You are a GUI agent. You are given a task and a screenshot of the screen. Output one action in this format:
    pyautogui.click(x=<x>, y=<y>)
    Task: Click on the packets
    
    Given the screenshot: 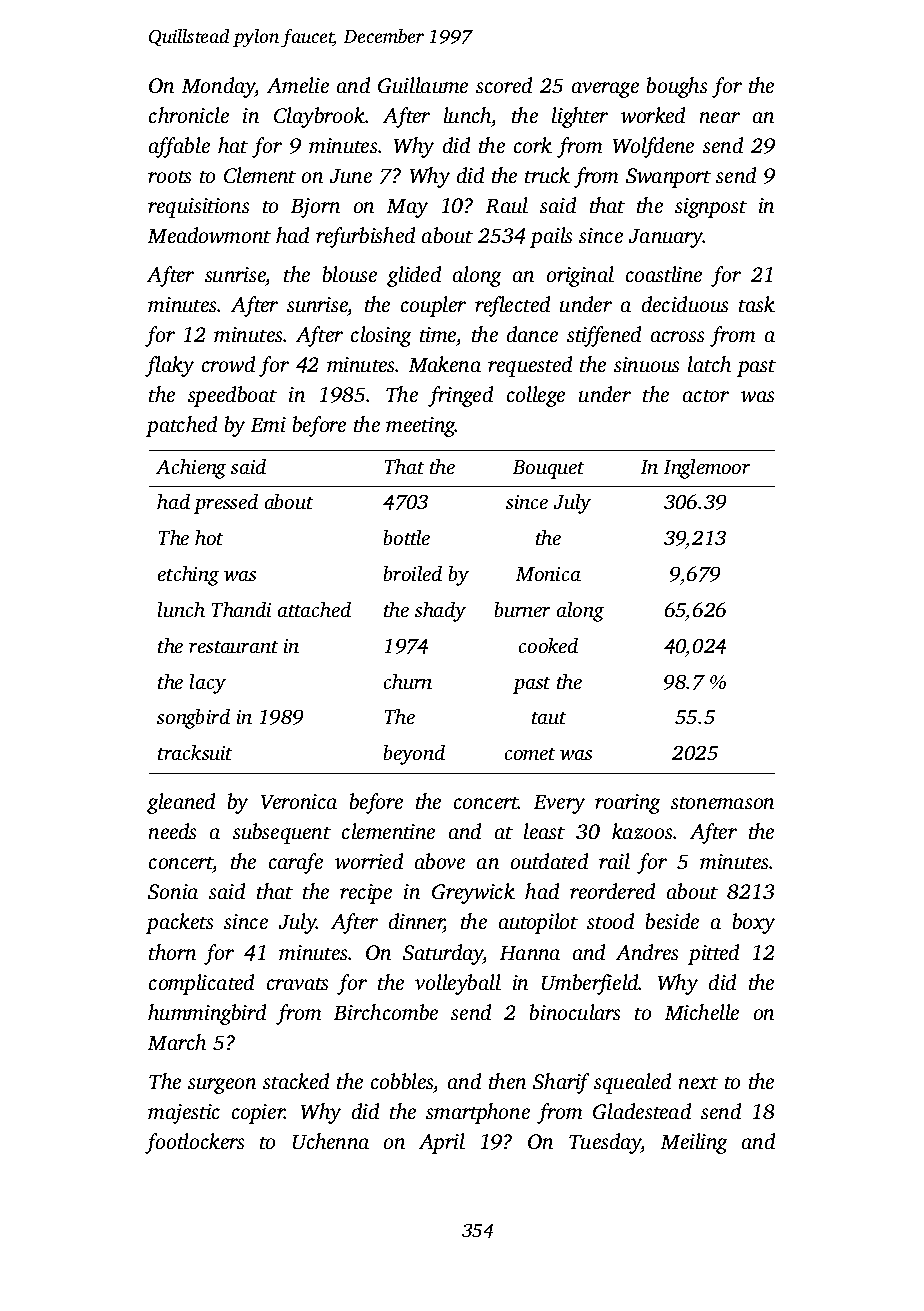 What is the action you would take?
    pyautogui.click(x=179, y=923)
